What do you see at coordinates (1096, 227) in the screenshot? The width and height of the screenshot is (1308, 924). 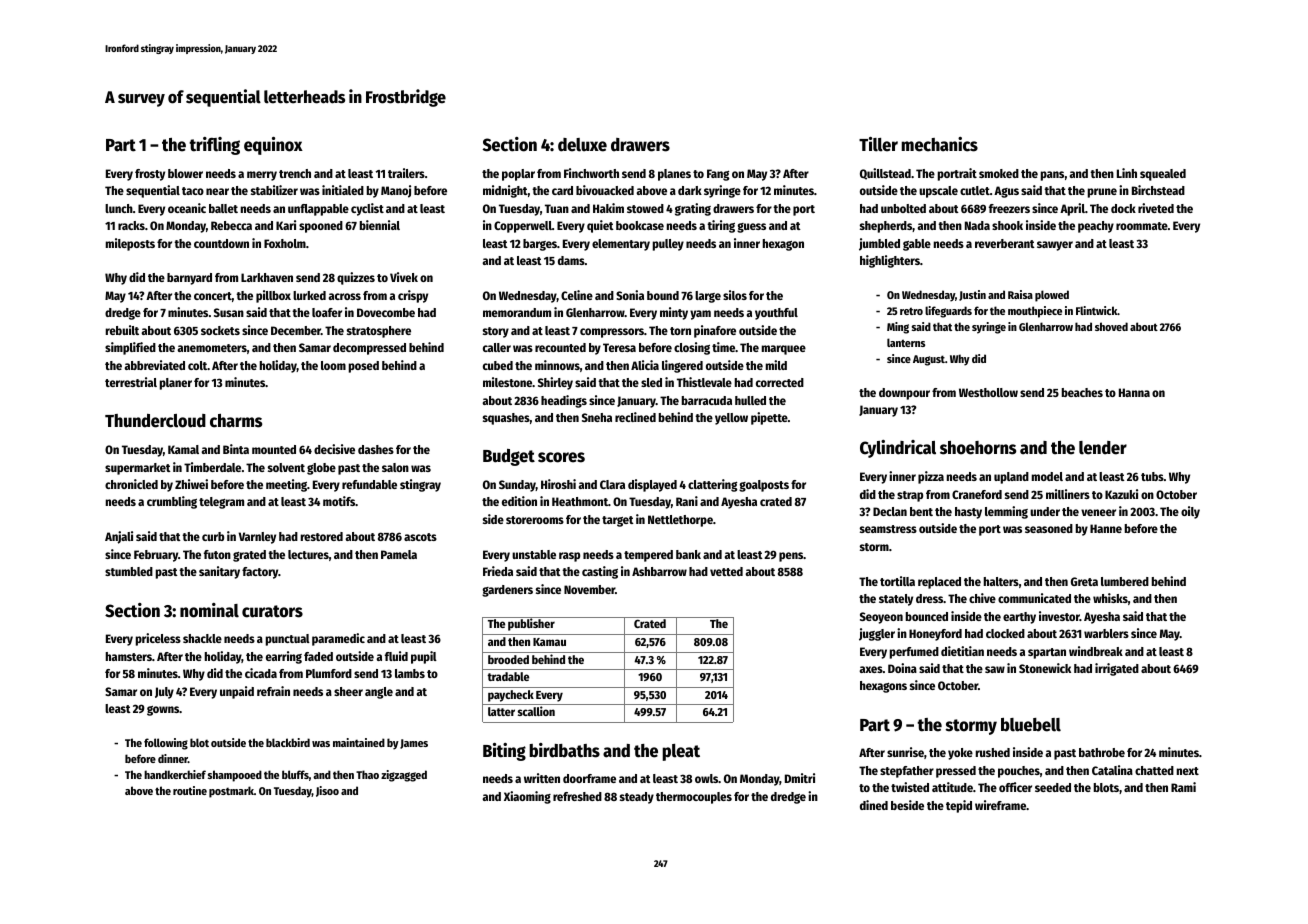 I see `peachy` at bounding box center [1096, 227].
